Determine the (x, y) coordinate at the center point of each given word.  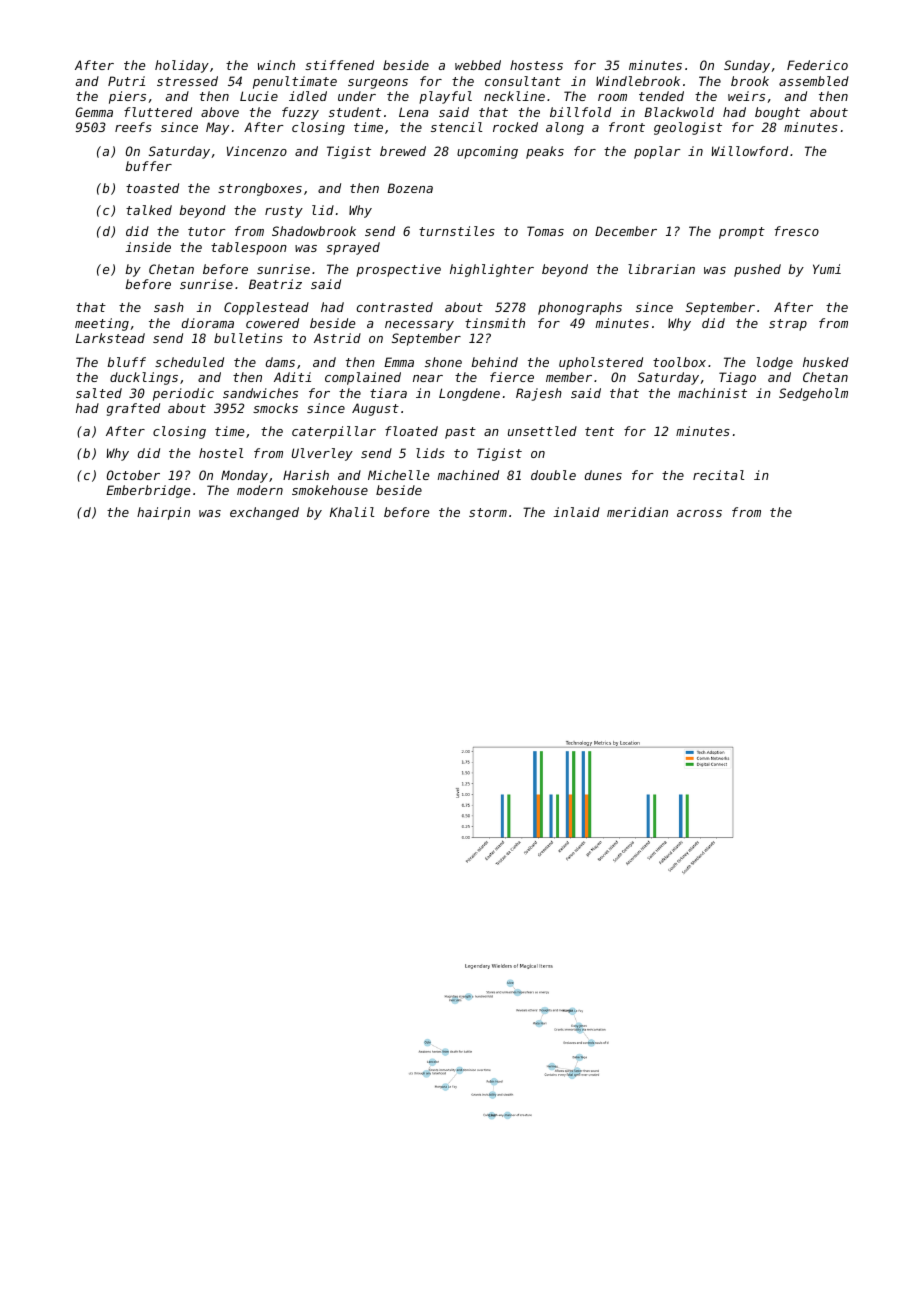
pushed (757, 270)
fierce (512, 377)
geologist (688, 128)
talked (149, 210)
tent (599, 431)
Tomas (545, 231)
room (612, 97)
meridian (637, 512)
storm (488, 512)
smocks (275, 408)
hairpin (163, 513)
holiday (182, 66)
